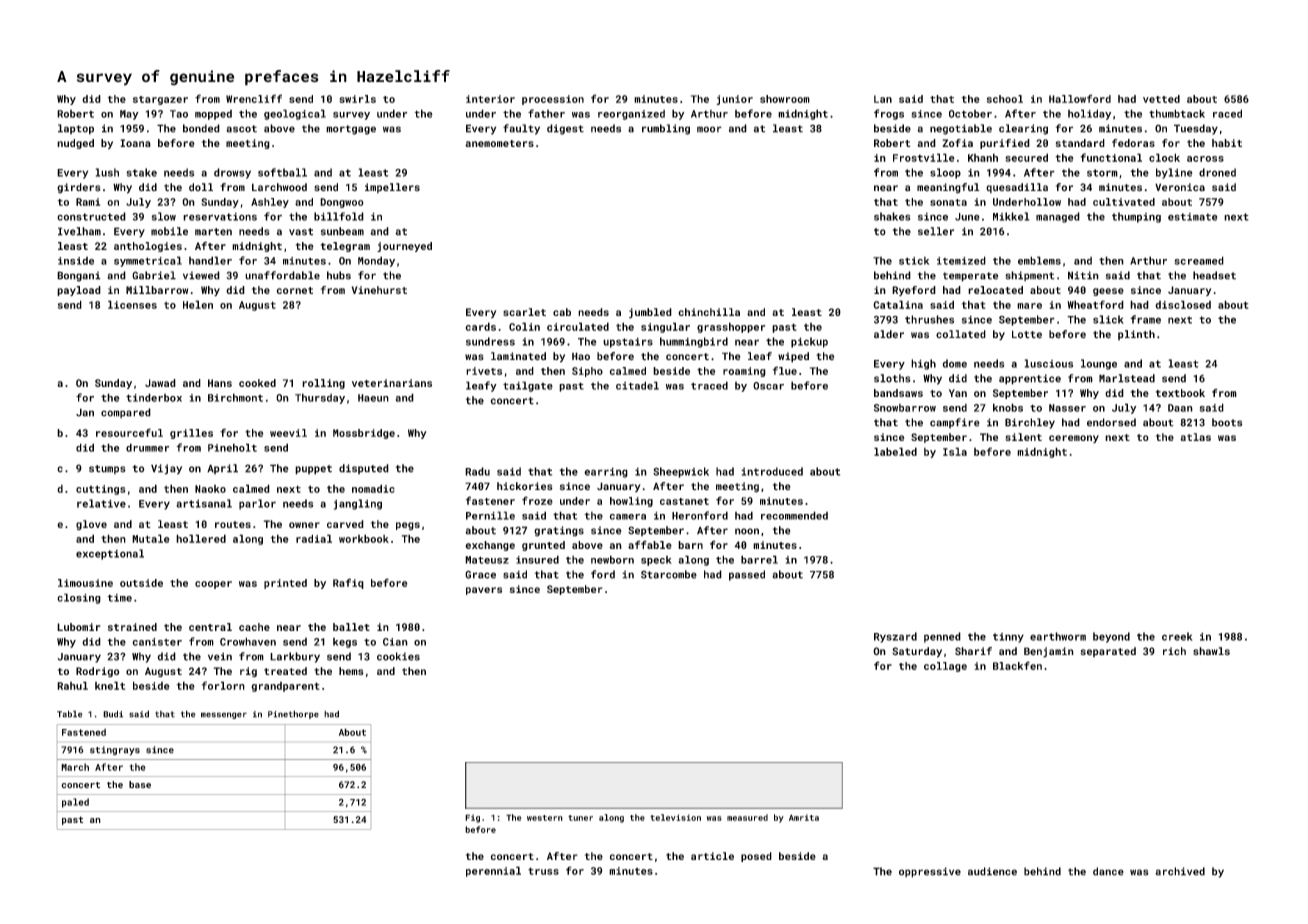  Describe the element at coordinates (115, 751) in the image. I see `stingrays` at that location.
